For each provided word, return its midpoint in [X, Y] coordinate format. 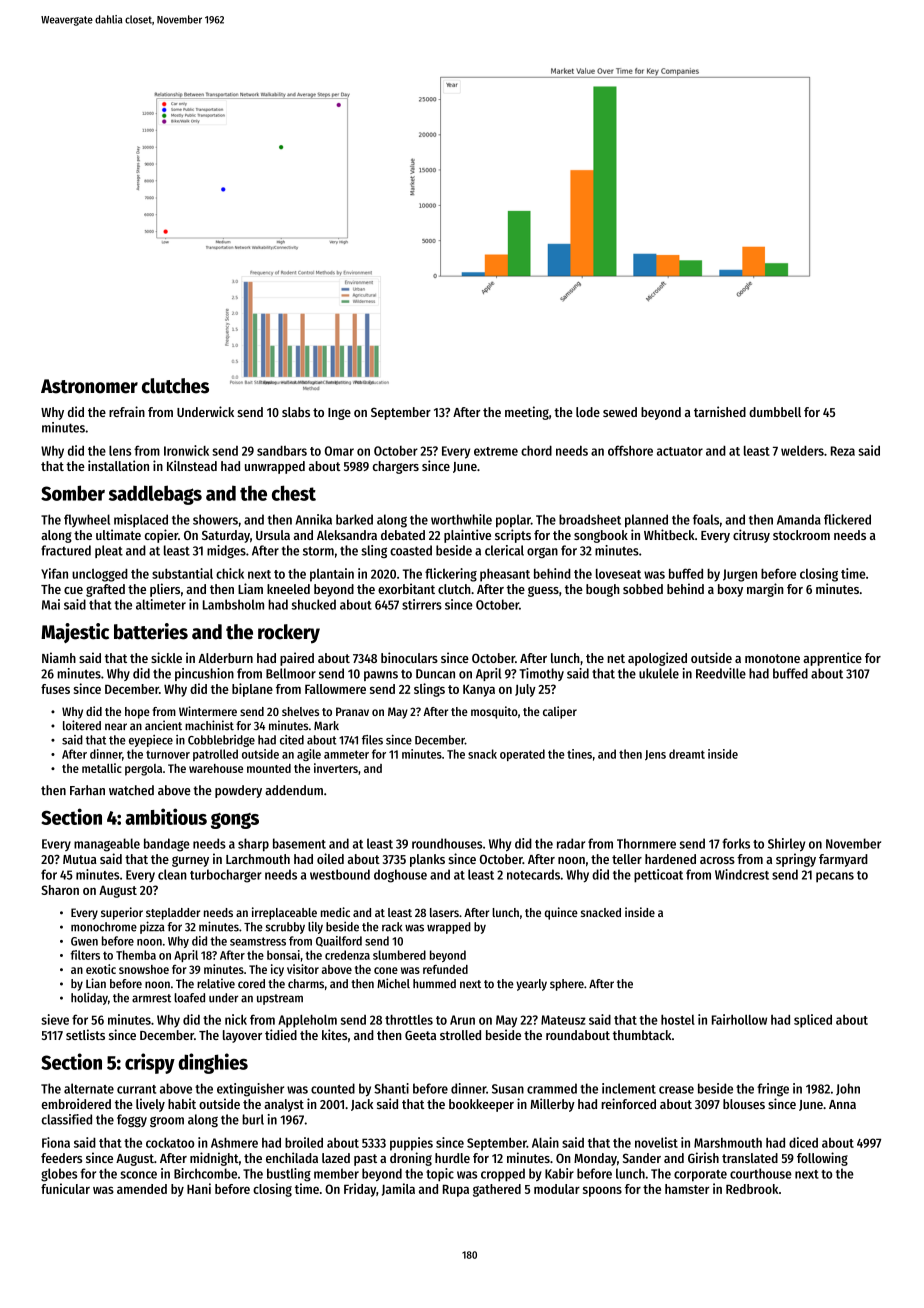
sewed [620, 412]
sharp [253, 845]
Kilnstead [192, 465]
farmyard [843, 860]
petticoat [658, 876]
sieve [55, 1019]
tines [579, 754]
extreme [496, 451]
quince [561, 913]
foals [706, 519]
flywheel [87, 520]
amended [142, 1189]
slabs [296, 412]
